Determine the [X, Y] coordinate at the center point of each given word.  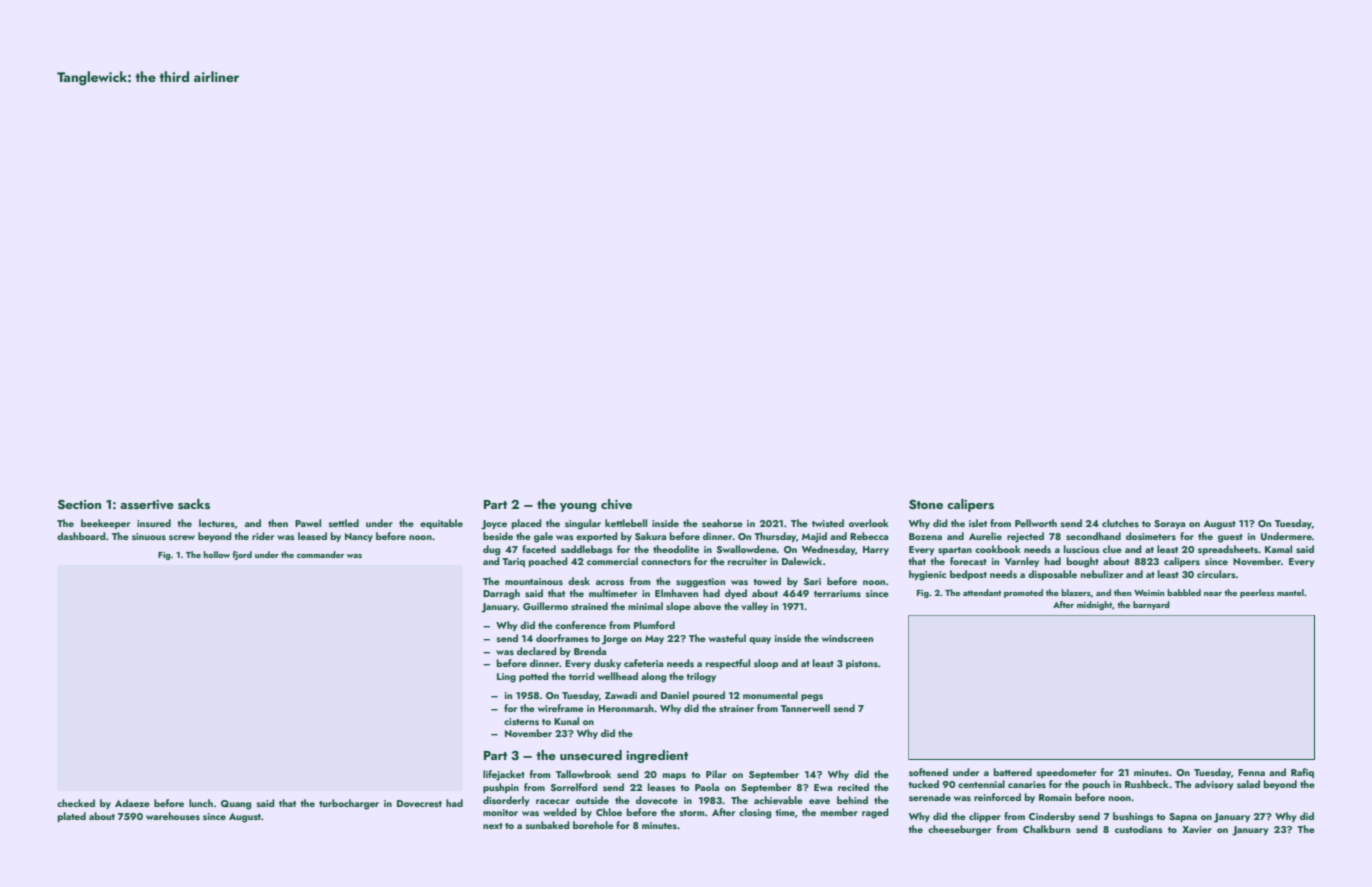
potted [534, 677]
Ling [506, 678]
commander [320, 554]
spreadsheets [1228, 550]
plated [72, 817]
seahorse [722, 523]
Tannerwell [805, 708]
